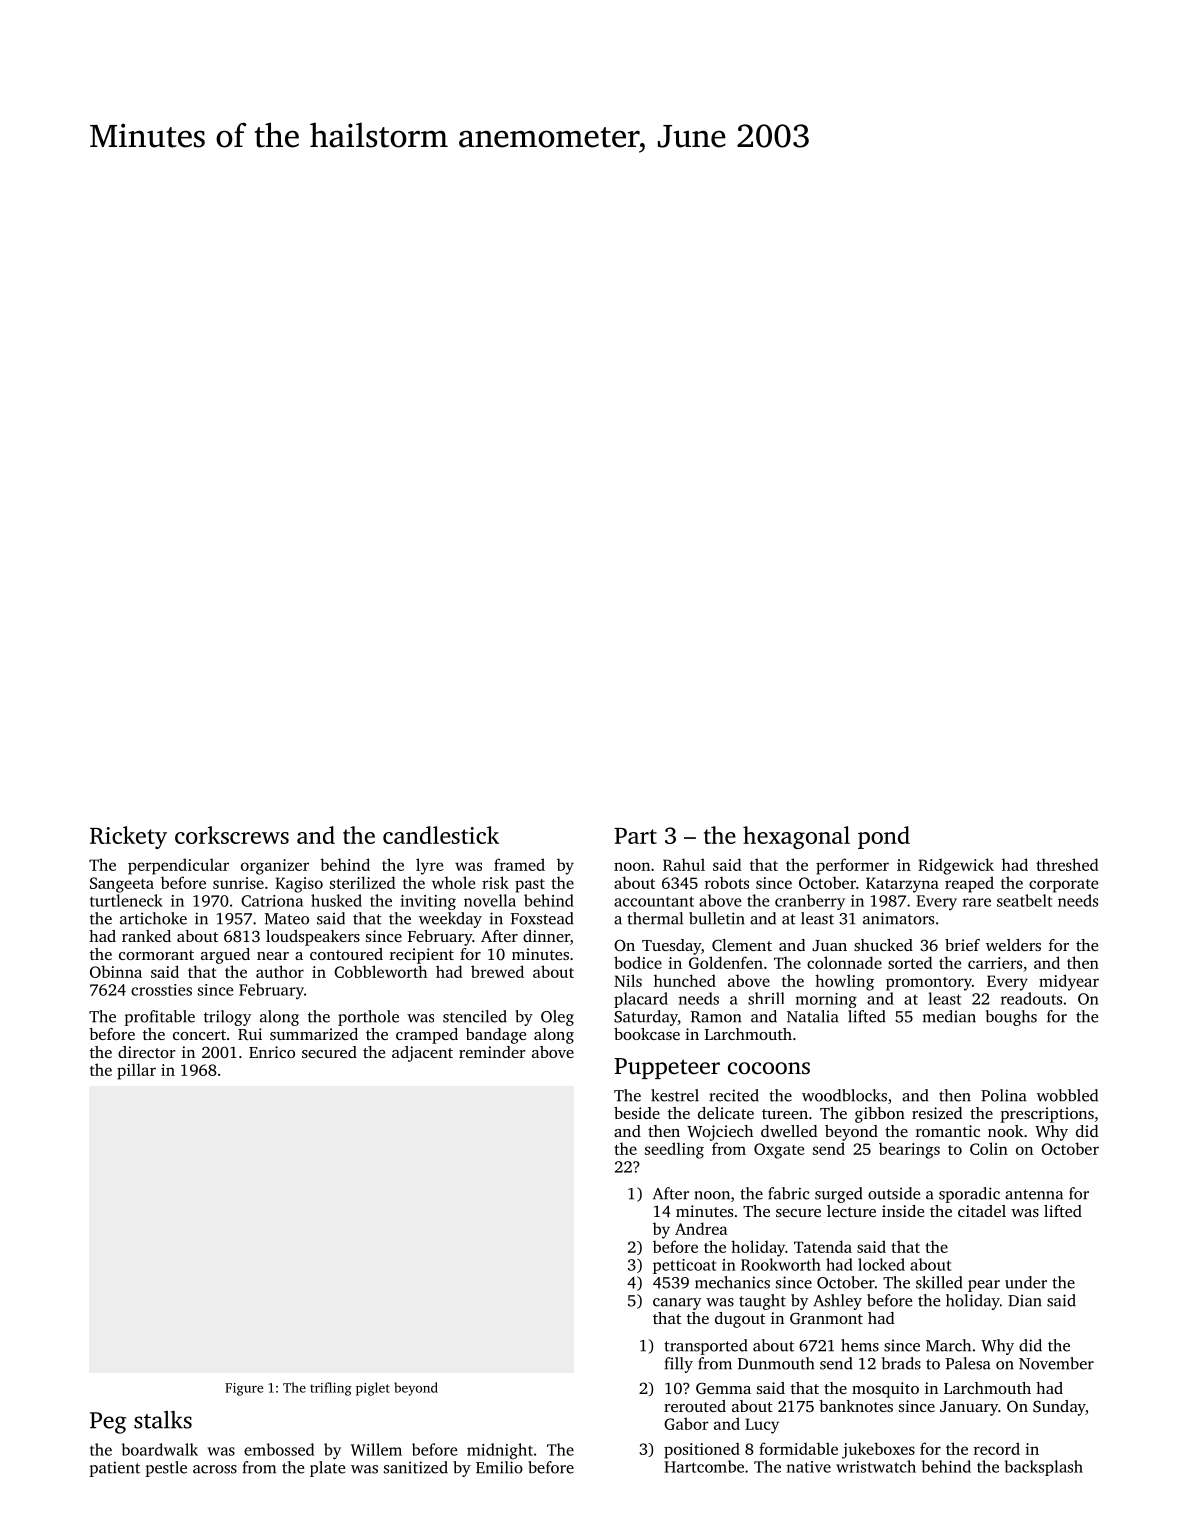 The height and width of the screenshot is (1537, 1188). Describe the element at coordinates (244, 1389) in the screenshot. I see `Figure` at that location.
